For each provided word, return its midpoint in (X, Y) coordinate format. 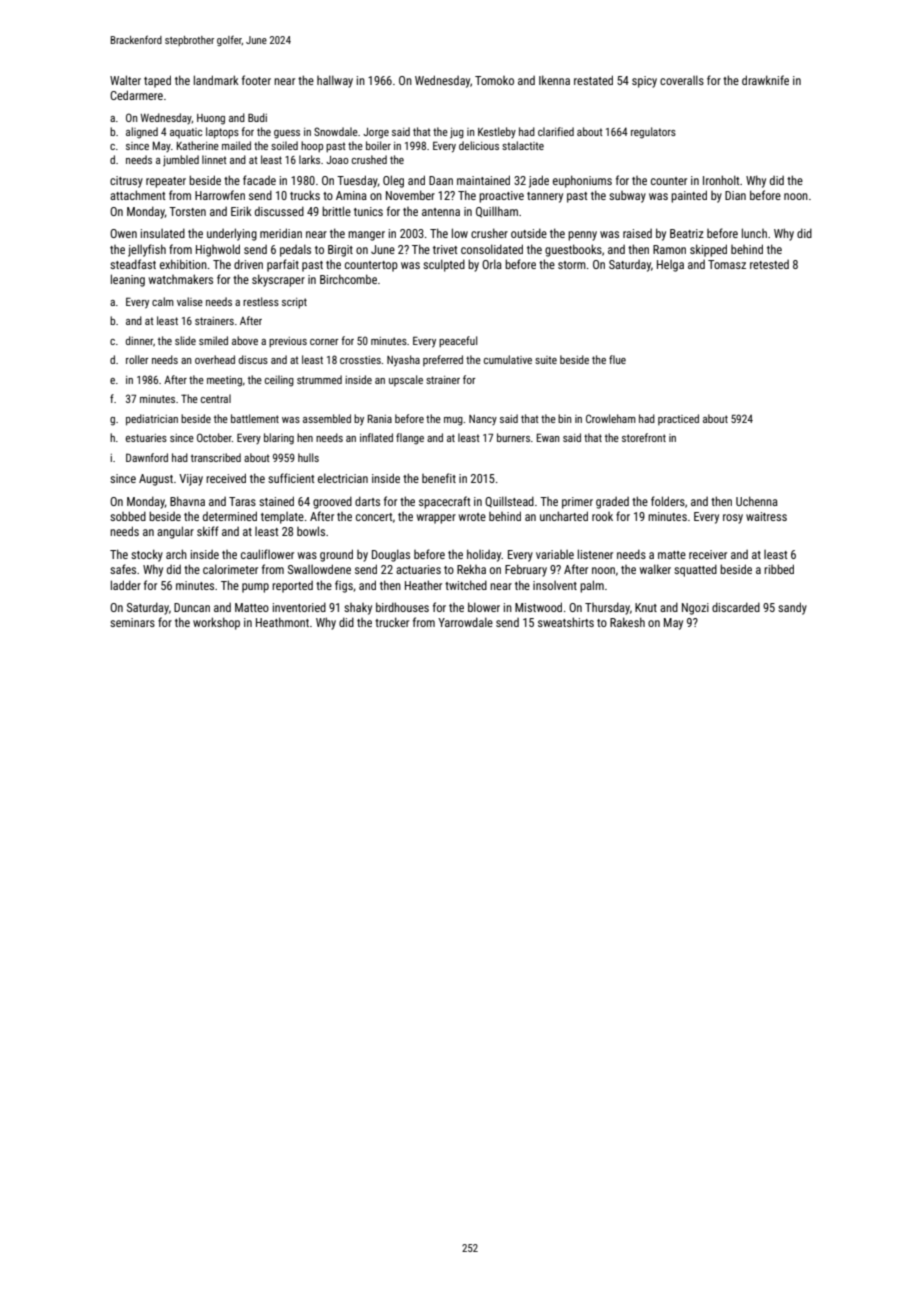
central (216, 398)
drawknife (765, 80)
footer (256, 80)
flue (617, 359)
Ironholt (721, 180)
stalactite (523, 145)
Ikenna (554, 80)
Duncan (192, 607)
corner (324, 342)
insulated (163, 233)
